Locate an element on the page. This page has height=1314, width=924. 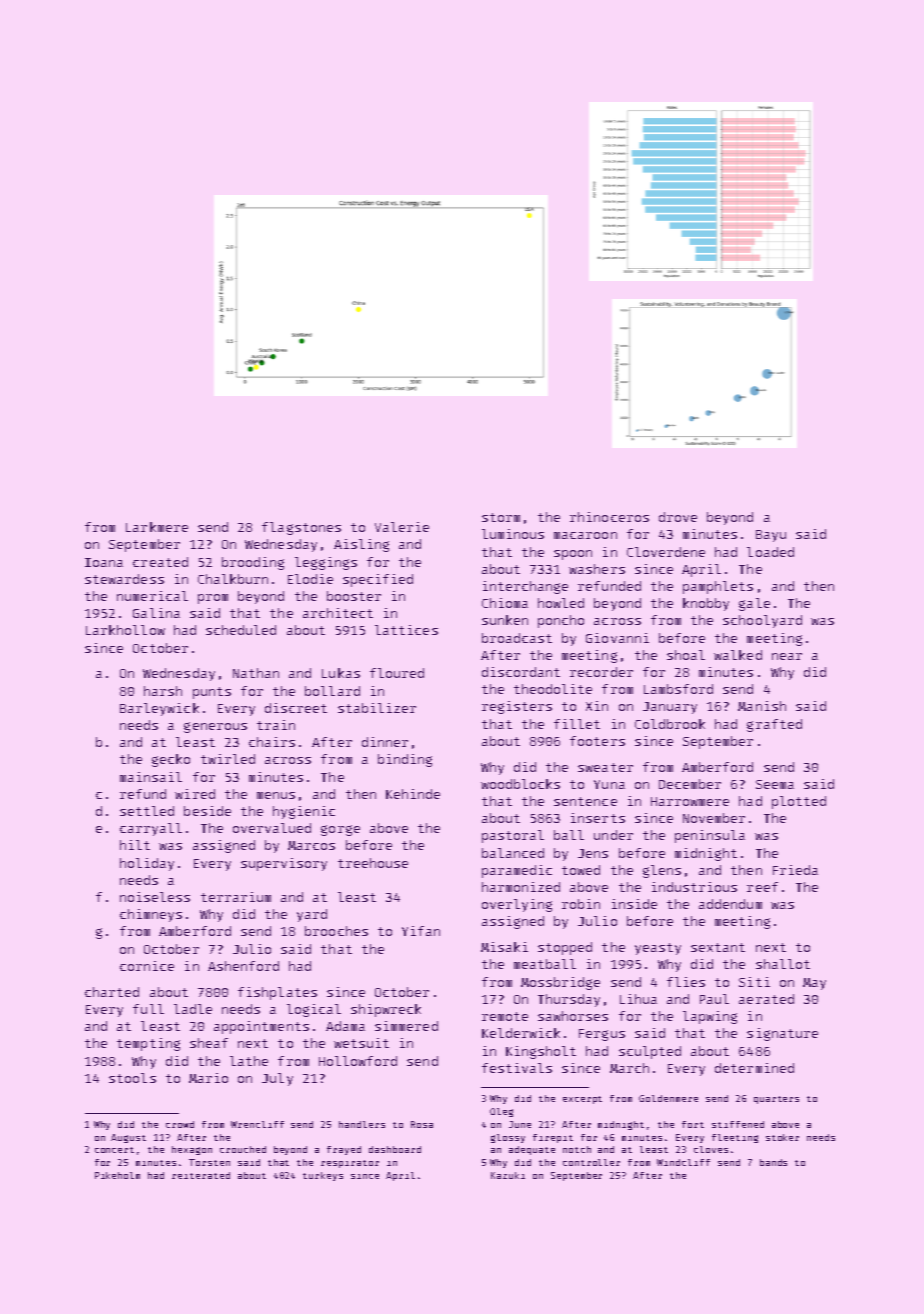
noiseless is located at coordinates (155, 897).
